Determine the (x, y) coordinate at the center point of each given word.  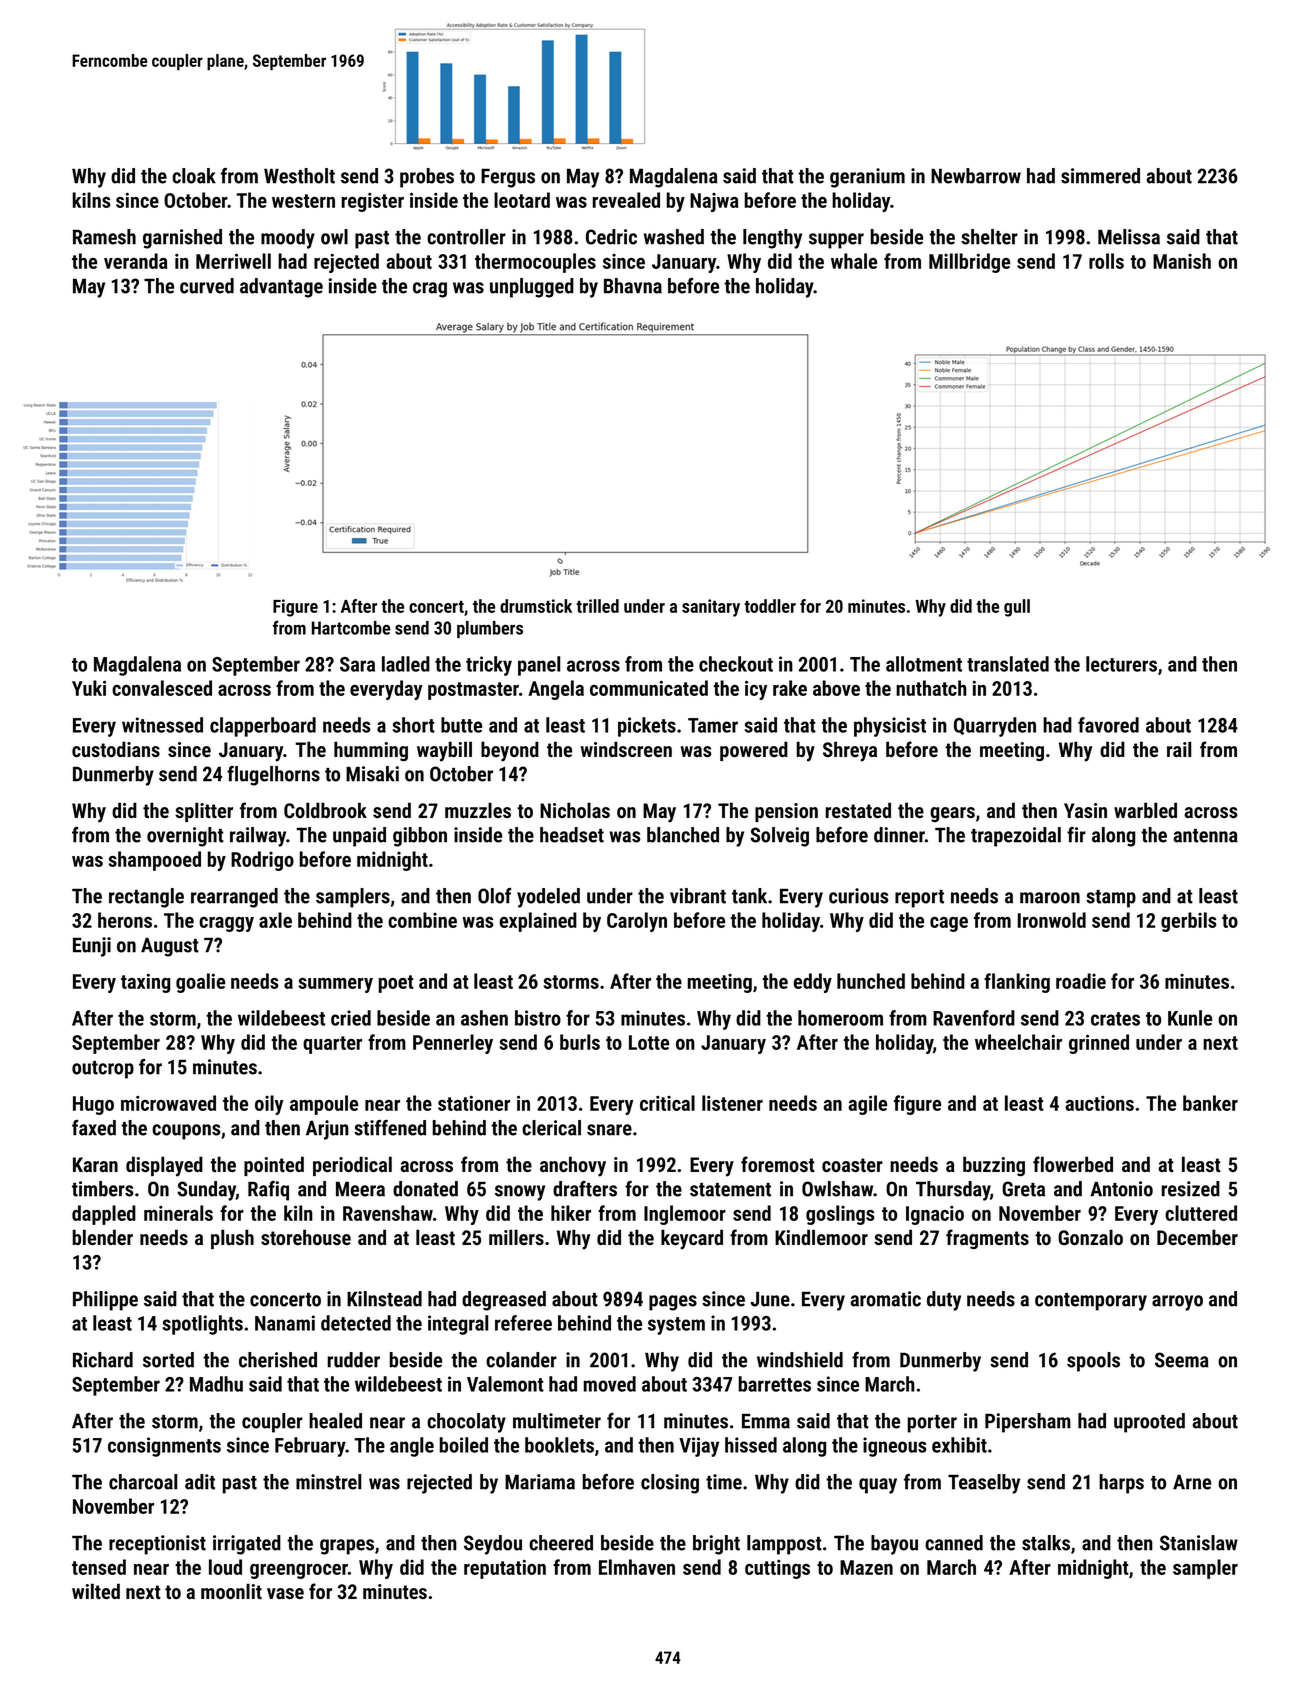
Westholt (299, 176)
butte (461, 725)
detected (356, 1323)
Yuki (89, 688)
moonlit (231, 1591)
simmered (1100, 176)
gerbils (1189, 922)
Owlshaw (838, 1189)
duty (944, 1301)
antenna (1205, 836)
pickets (647, 727)
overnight (185, 837)
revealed (626, 200)
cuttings (777, 1569)
